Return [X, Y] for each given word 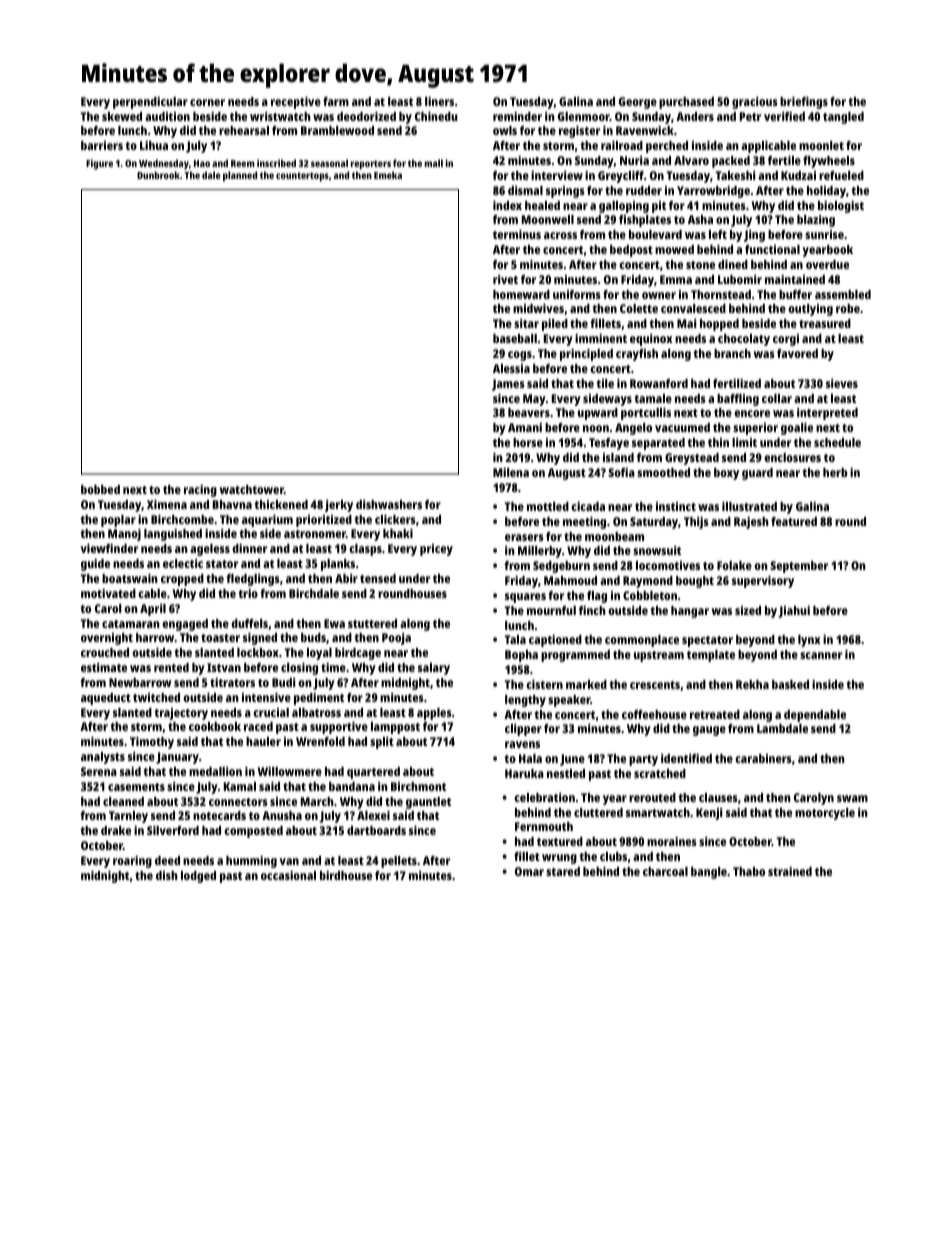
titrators [232, 682]
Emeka [388, 175]
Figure [99, 164]
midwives [538, 308]
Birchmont [418, 786]
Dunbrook [158, 175]
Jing [754, 235]
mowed [674, 249]
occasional [288, 875]
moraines [672, 841]
